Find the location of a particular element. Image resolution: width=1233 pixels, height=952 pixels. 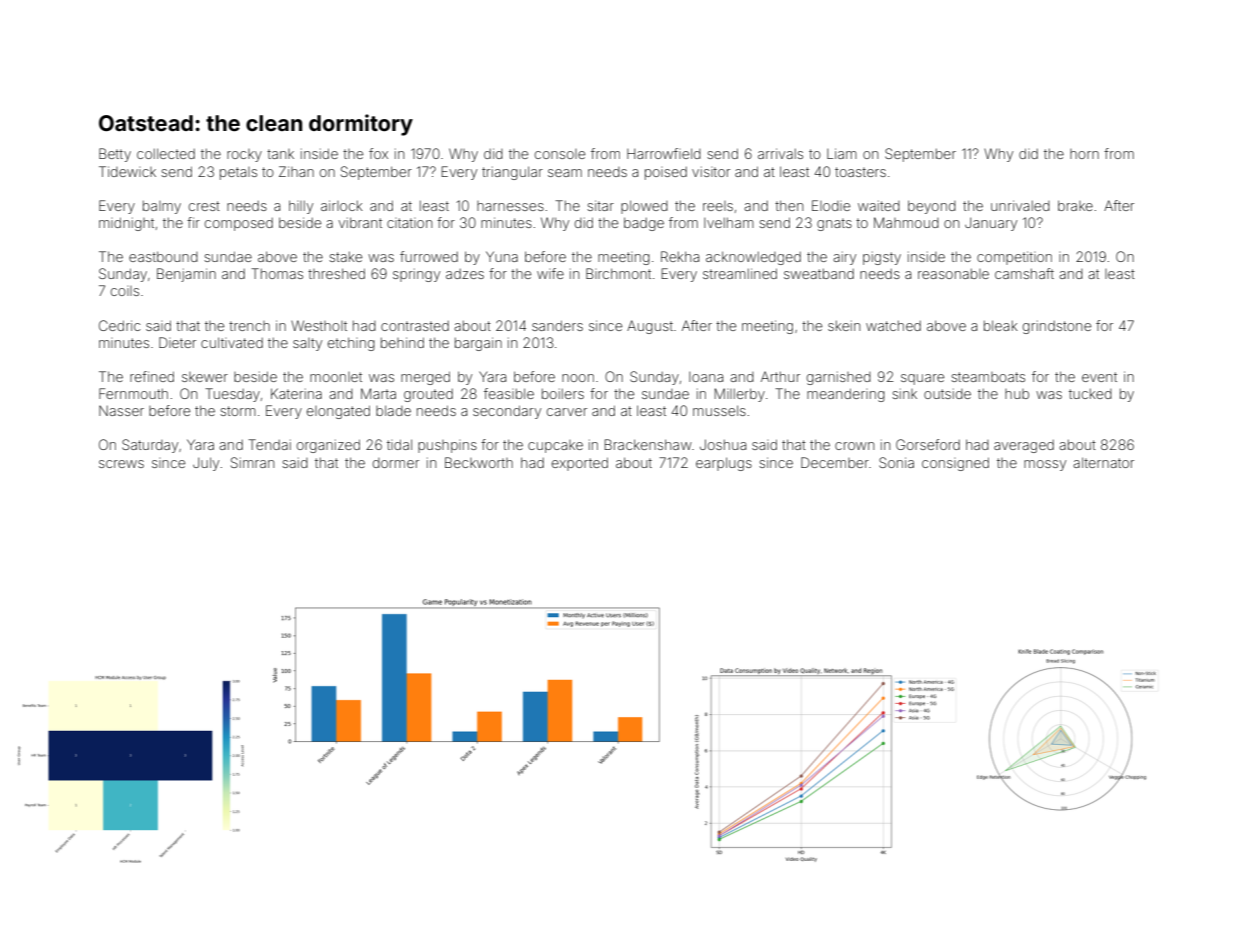

horn is located at coordinates (1084, 154).
